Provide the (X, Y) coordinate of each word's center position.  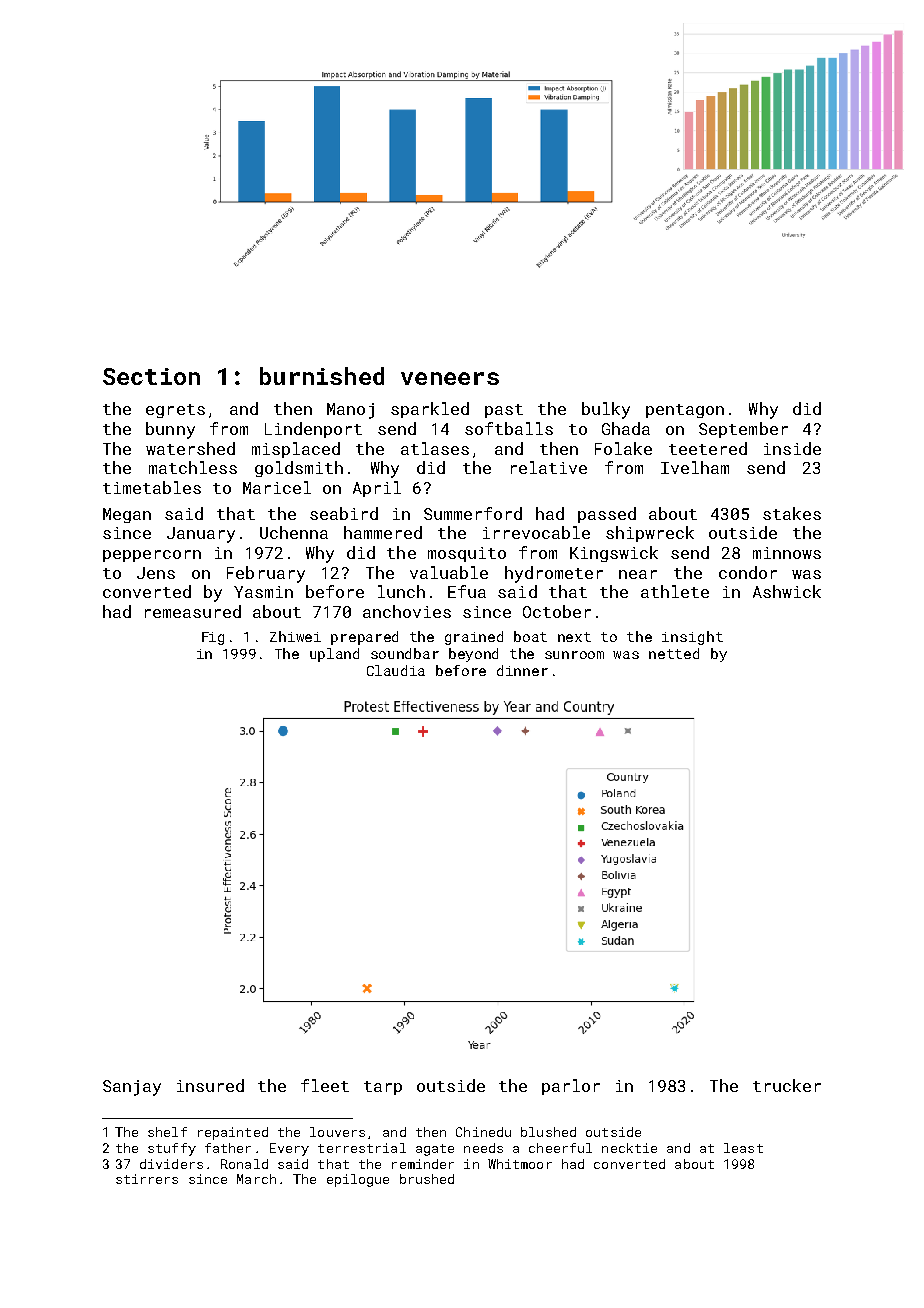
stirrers (147, 1179)
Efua (467, 591)
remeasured (193, 611)
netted (674, 653)
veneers (450, 378)
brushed (427, 1179)
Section (151, 376)
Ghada (626, 428)
